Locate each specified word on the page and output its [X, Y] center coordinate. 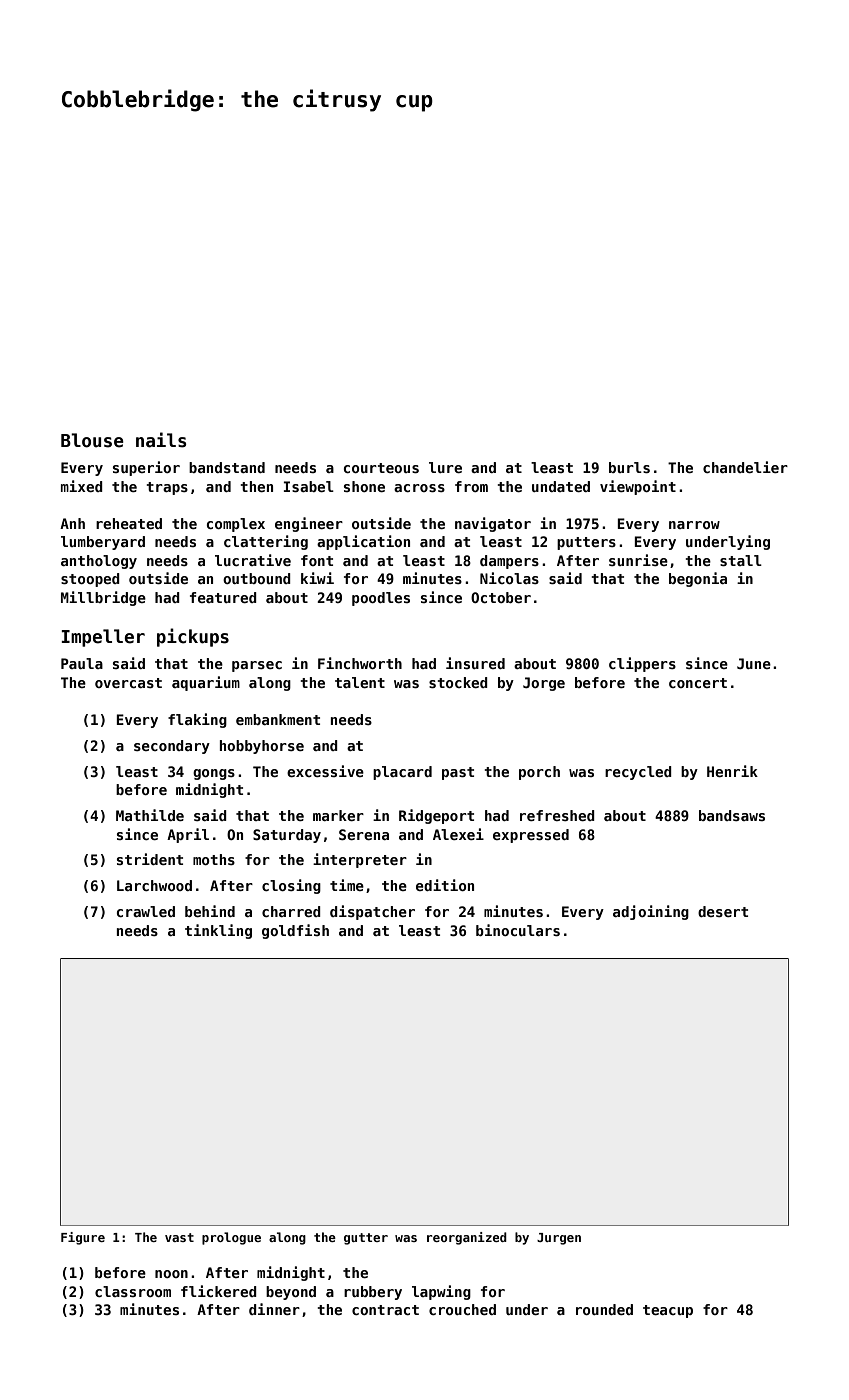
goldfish [295, 931]
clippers [642, 664]
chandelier [745, 467]
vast [179, 1237]
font [317, 560]
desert [723, 911]
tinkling [218, 931]
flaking [197, 720]
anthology [99, 562]
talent [360, 682]
